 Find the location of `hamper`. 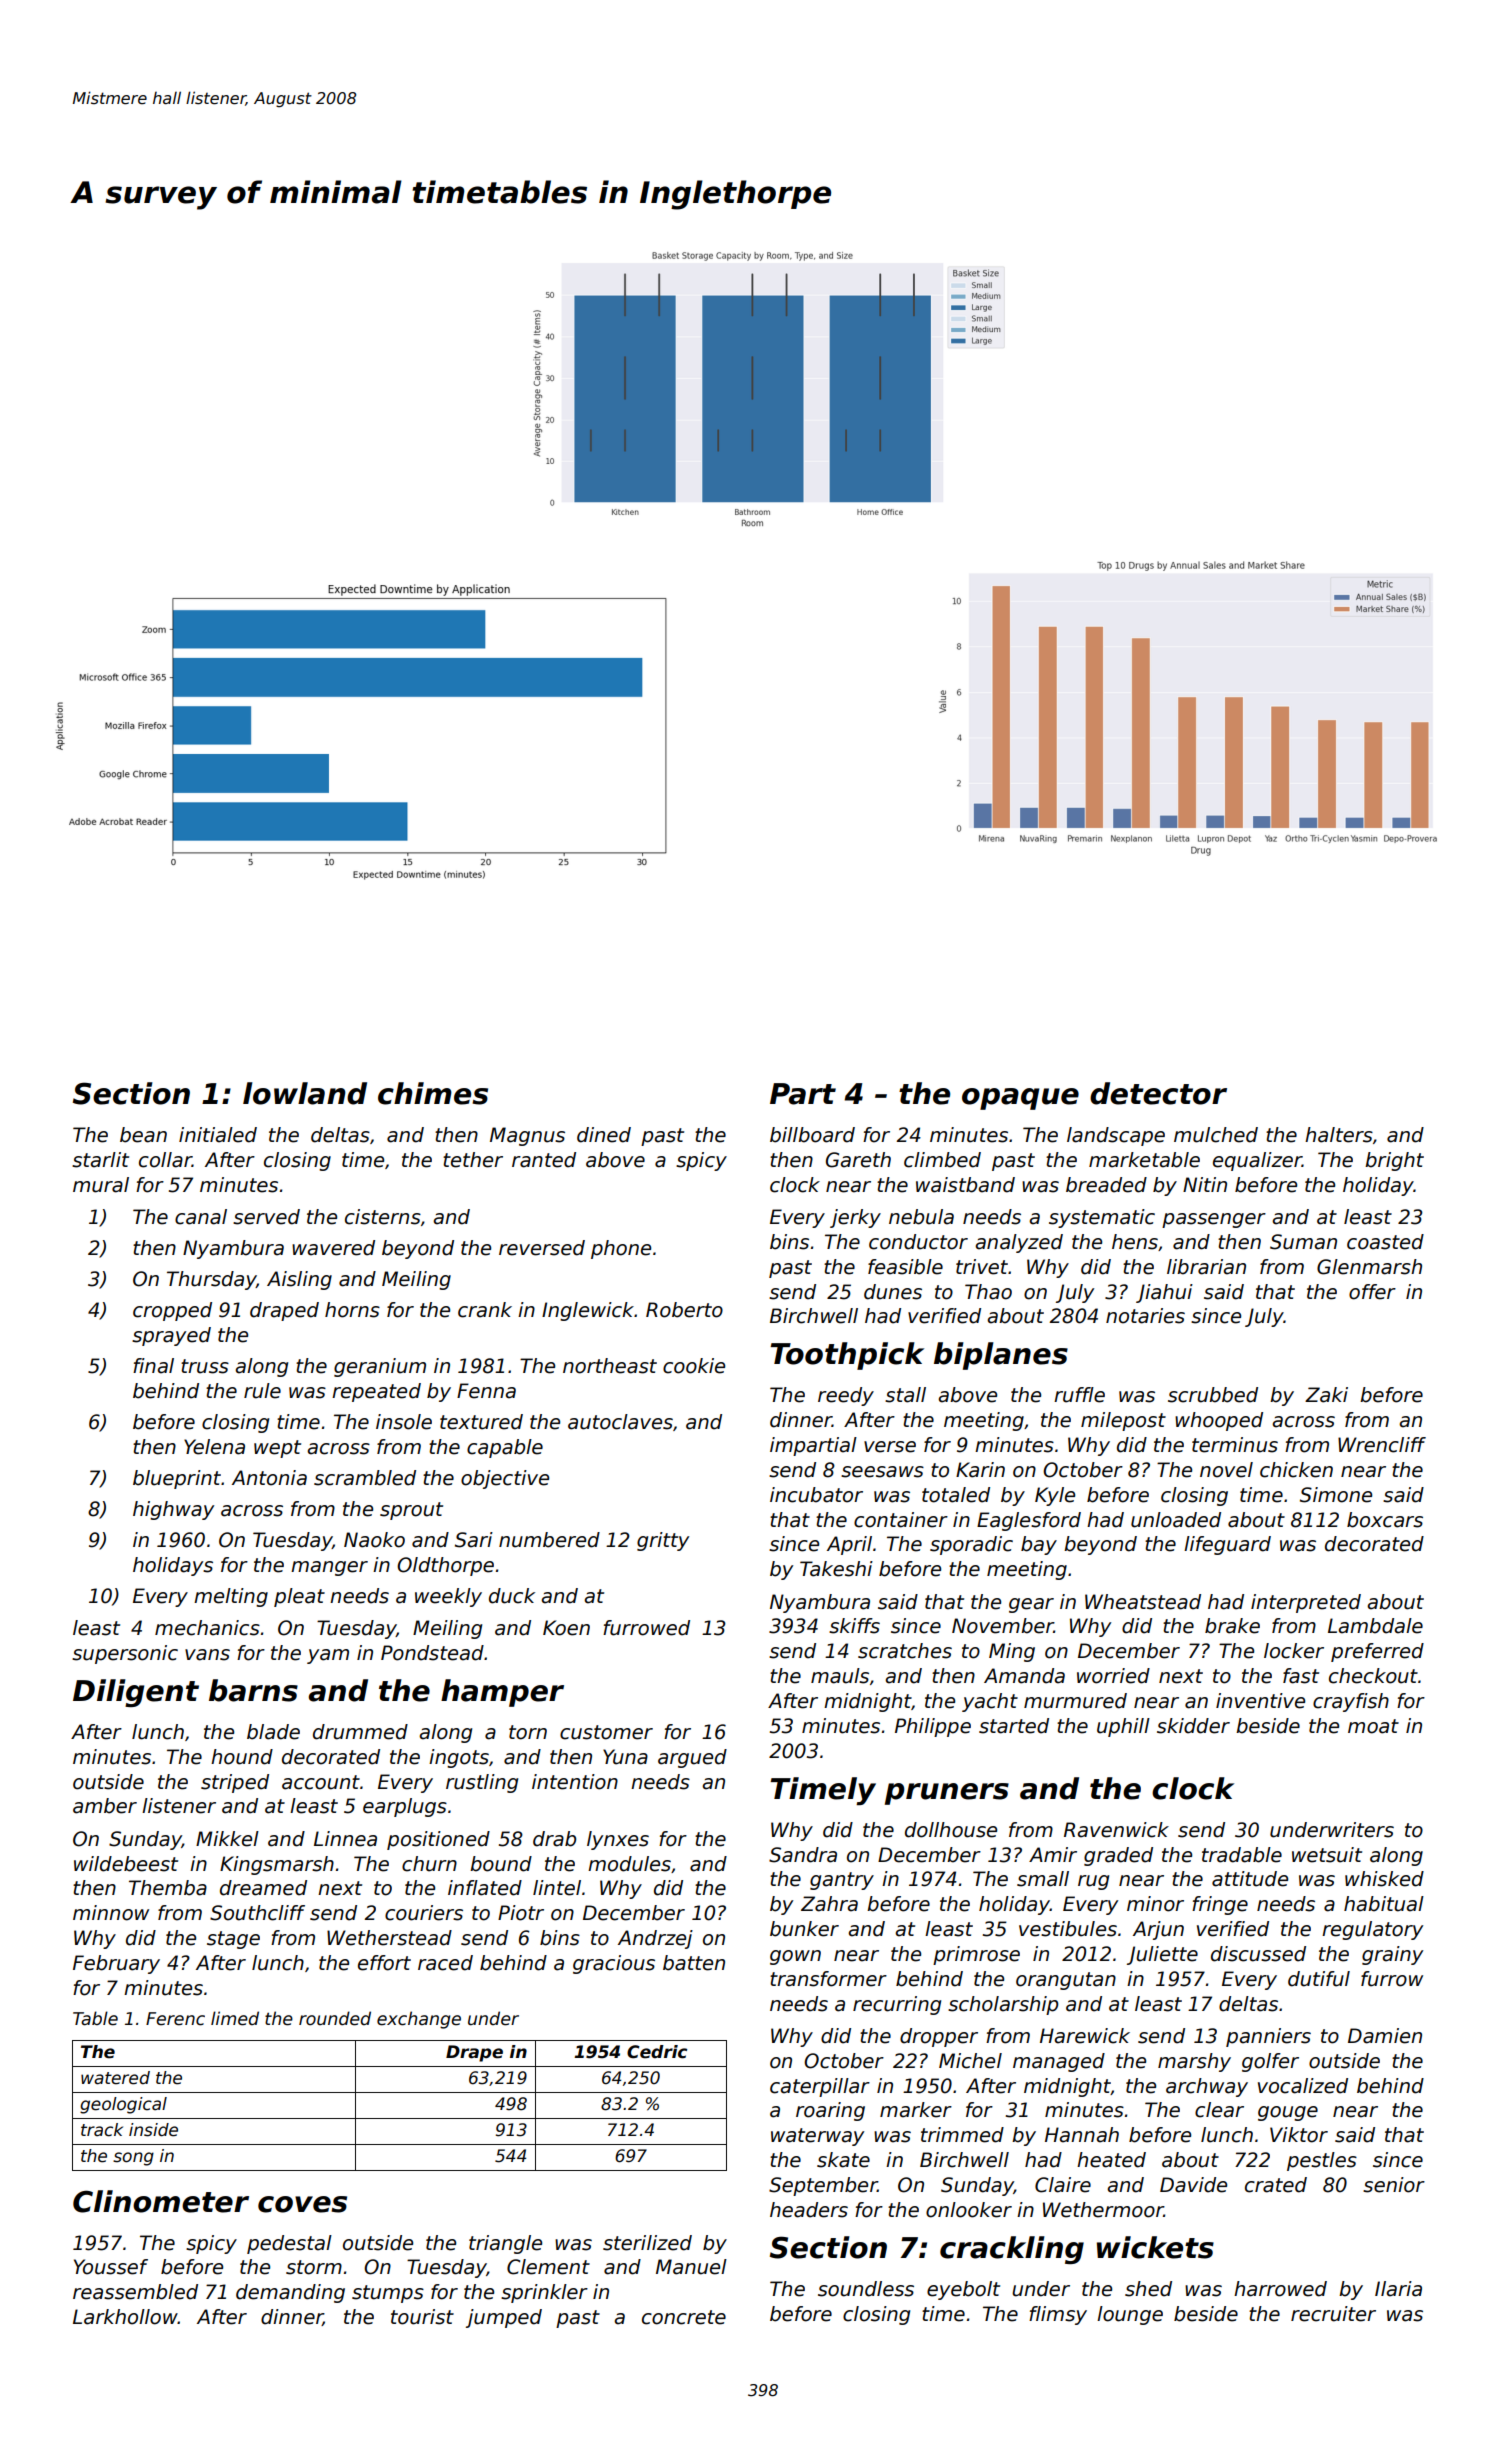

hamper is located at coordinates (502, 1693).
